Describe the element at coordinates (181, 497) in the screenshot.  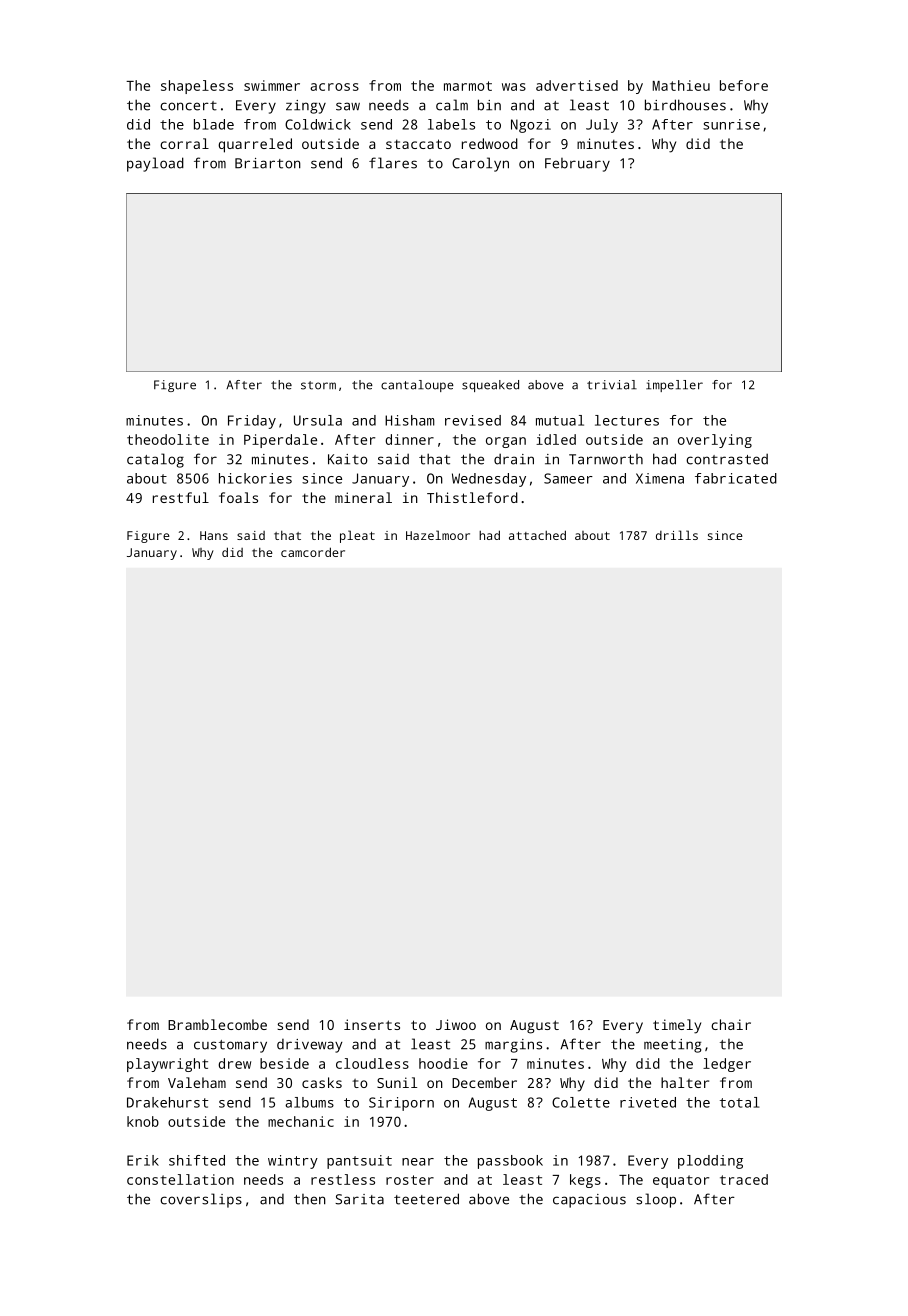
I see `restful` at that location.
